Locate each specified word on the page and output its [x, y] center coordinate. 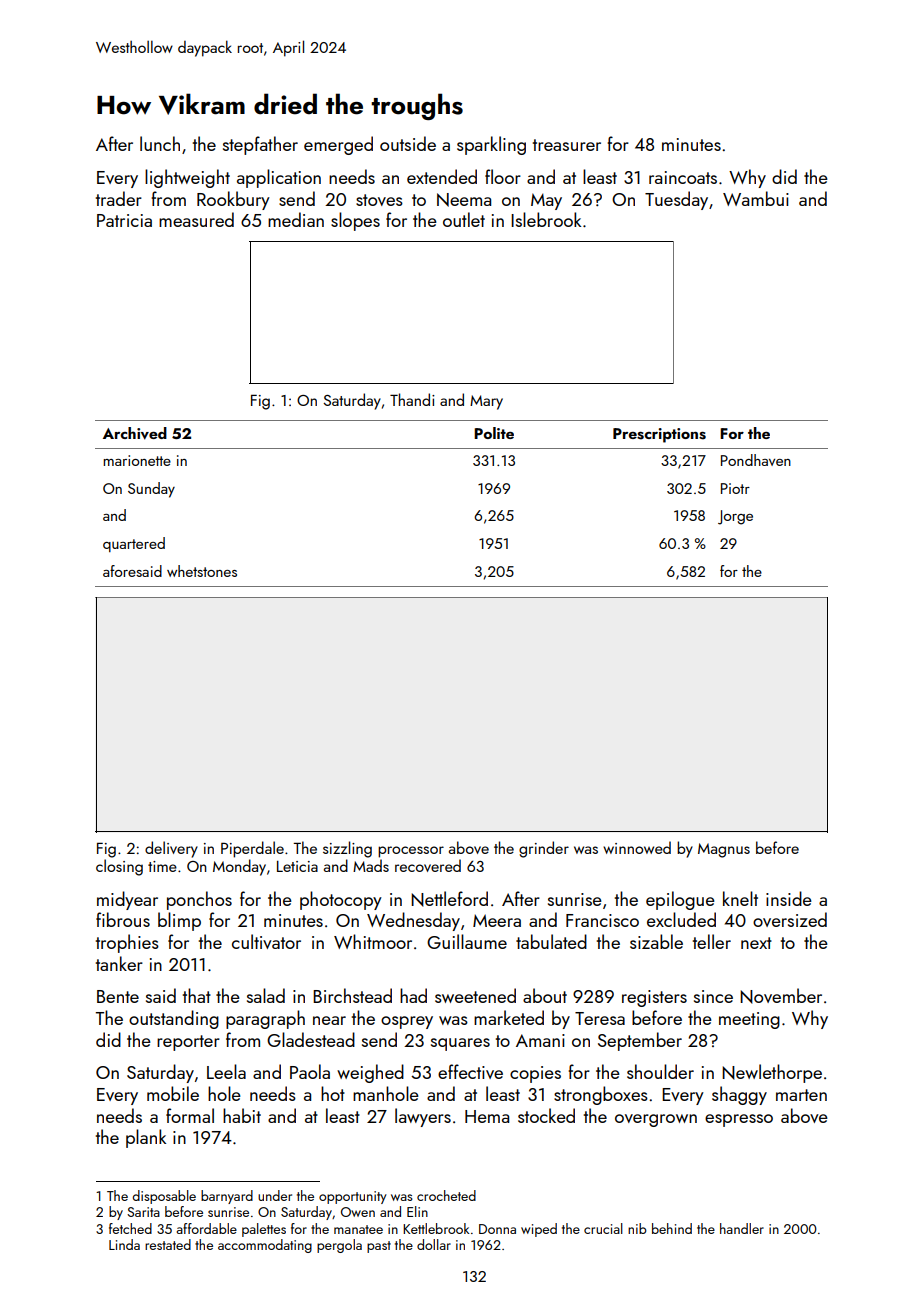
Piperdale [252, 849]
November [781, 996]
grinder [544, 849]
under [275, 1195]
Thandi [412, 399]
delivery [171, 849]
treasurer [567, 145]
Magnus [724, 850]
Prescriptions [659, 435]
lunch [160, 143]
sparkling [491, 145]
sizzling [347, 849]
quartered [134, 544]
